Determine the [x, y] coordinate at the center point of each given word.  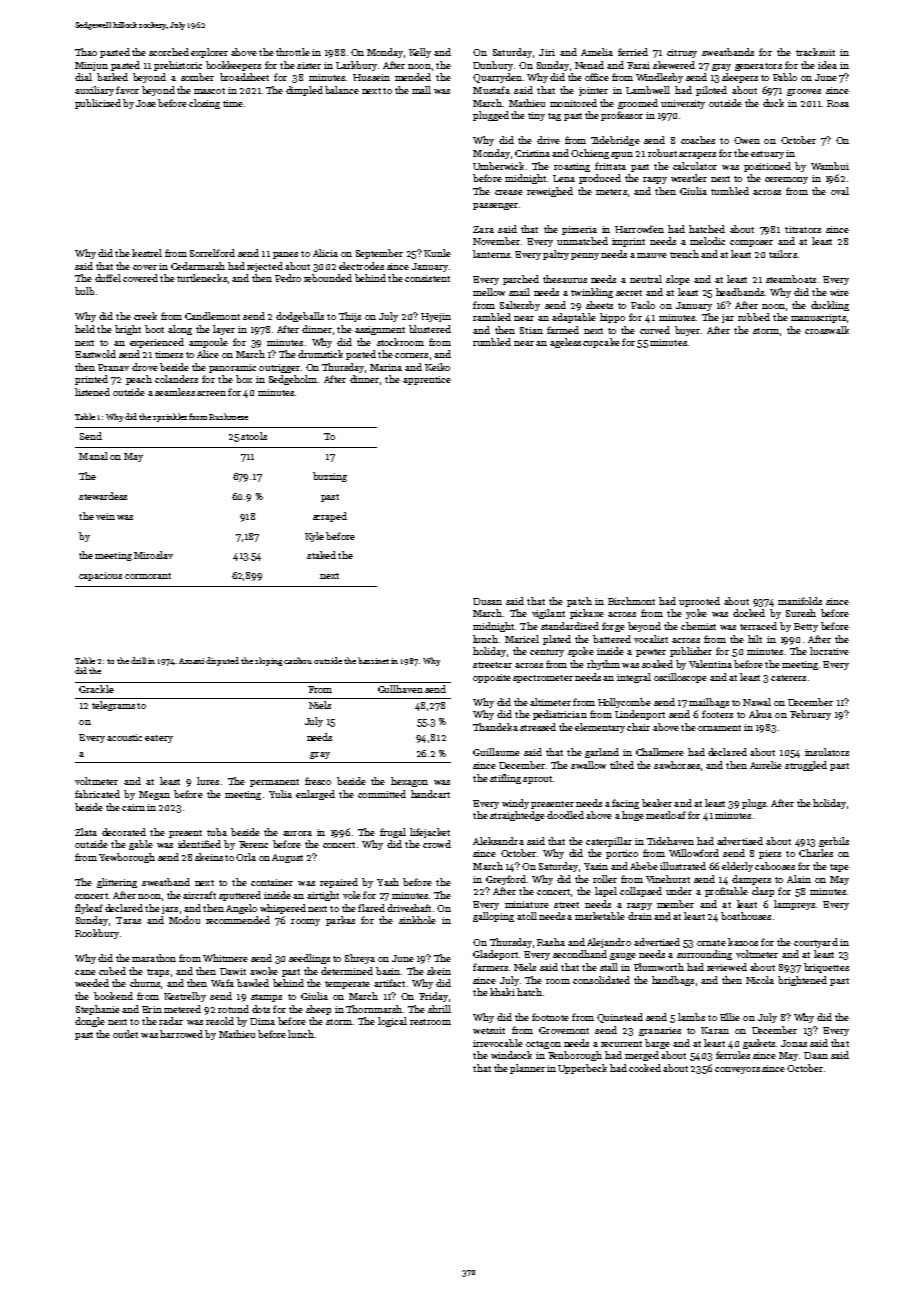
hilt [755, 639]
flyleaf [89, 909]
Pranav [113, 367]
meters [611, 192]
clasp [763, 892]
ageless [565, 343]
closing [204, 104]
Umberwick [498, 166]
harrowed [181, 1034]
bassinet [373, 660]
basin [388, 971]
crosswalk [827, 330]
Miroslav [153, 555]
